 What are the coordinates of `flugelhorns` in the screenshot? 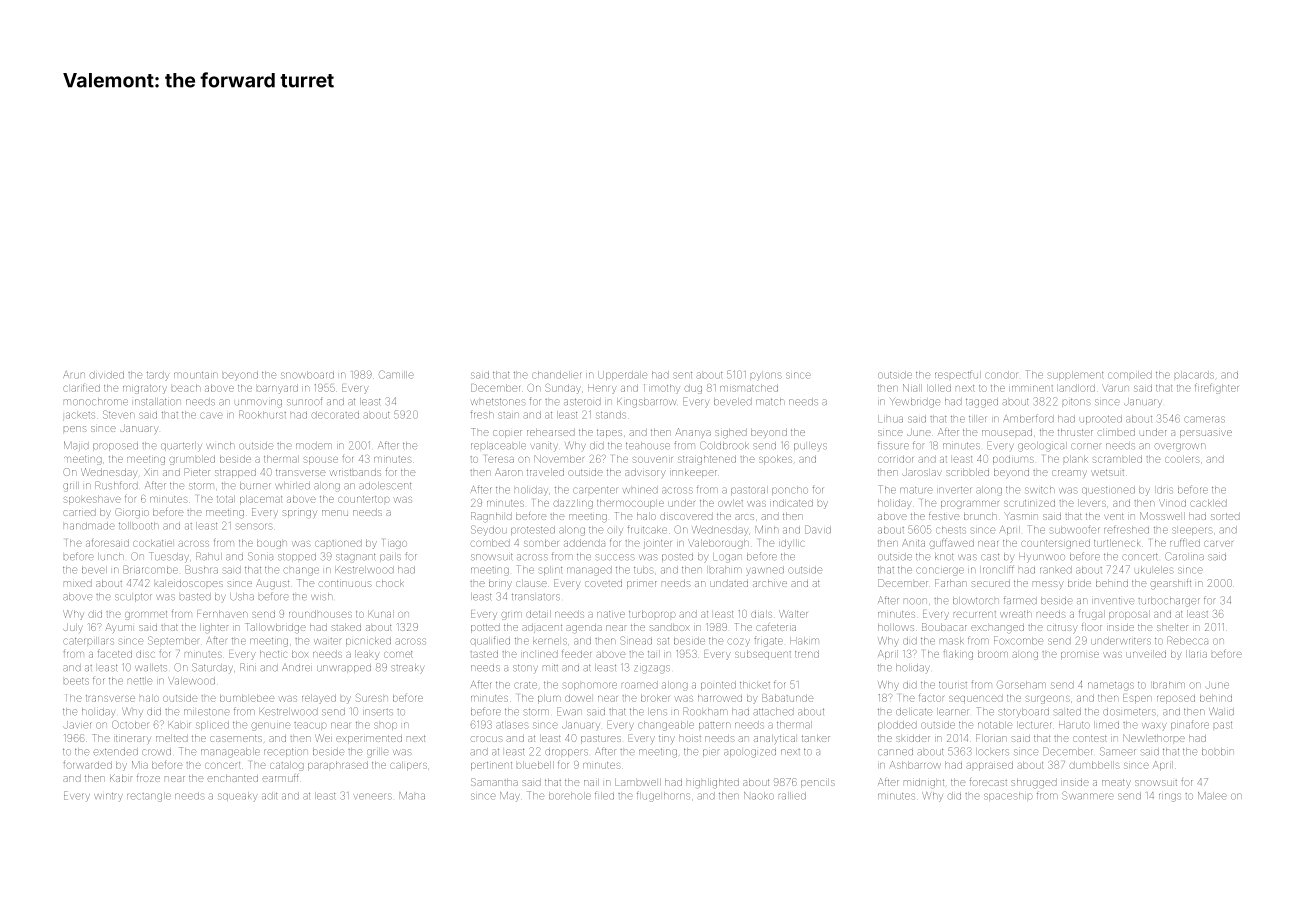 It's located at (663, 796).
